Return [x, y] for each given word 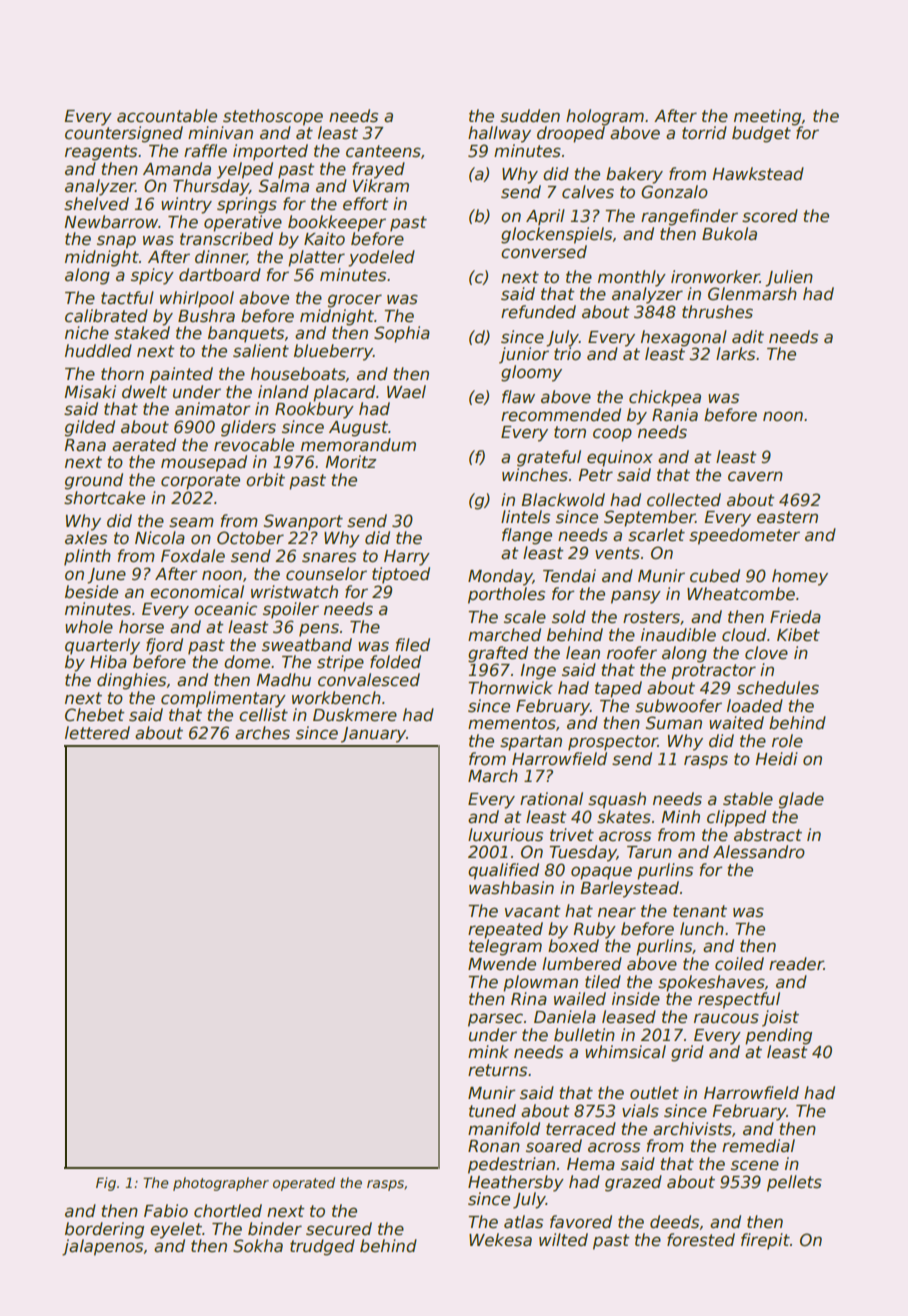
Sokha [258, 1246]
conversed [544, 252]
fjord [164, 646]
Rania [675, 415]
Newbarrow [111, 222]
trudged [322, 1247]
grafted [498, 654]
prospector [613, 743]
